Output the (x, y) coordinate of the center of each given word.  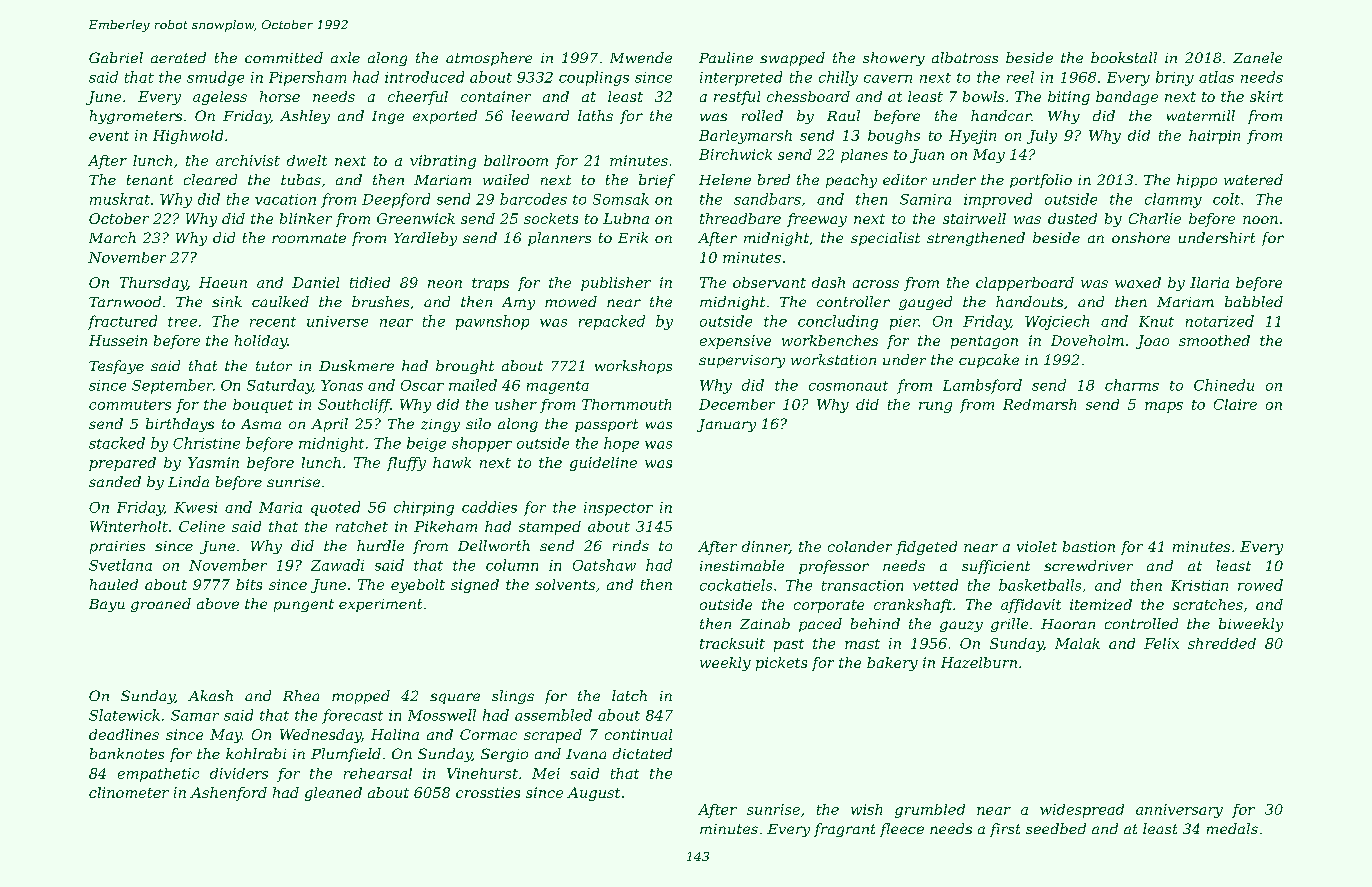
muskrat (120, 199)
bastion (1089, 546)
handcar (1001, 115)
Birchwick (735, 154)
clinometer (129, 792)
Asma (261, 424)
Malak (1077, 643)
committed (284, 57)
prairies (117, 547)
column (512, 565)
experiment (380, 605)
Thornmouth (626, 404)
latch (629, 695)
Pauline (726, 57)
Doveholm (1087, 340)
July (1042, 137)
